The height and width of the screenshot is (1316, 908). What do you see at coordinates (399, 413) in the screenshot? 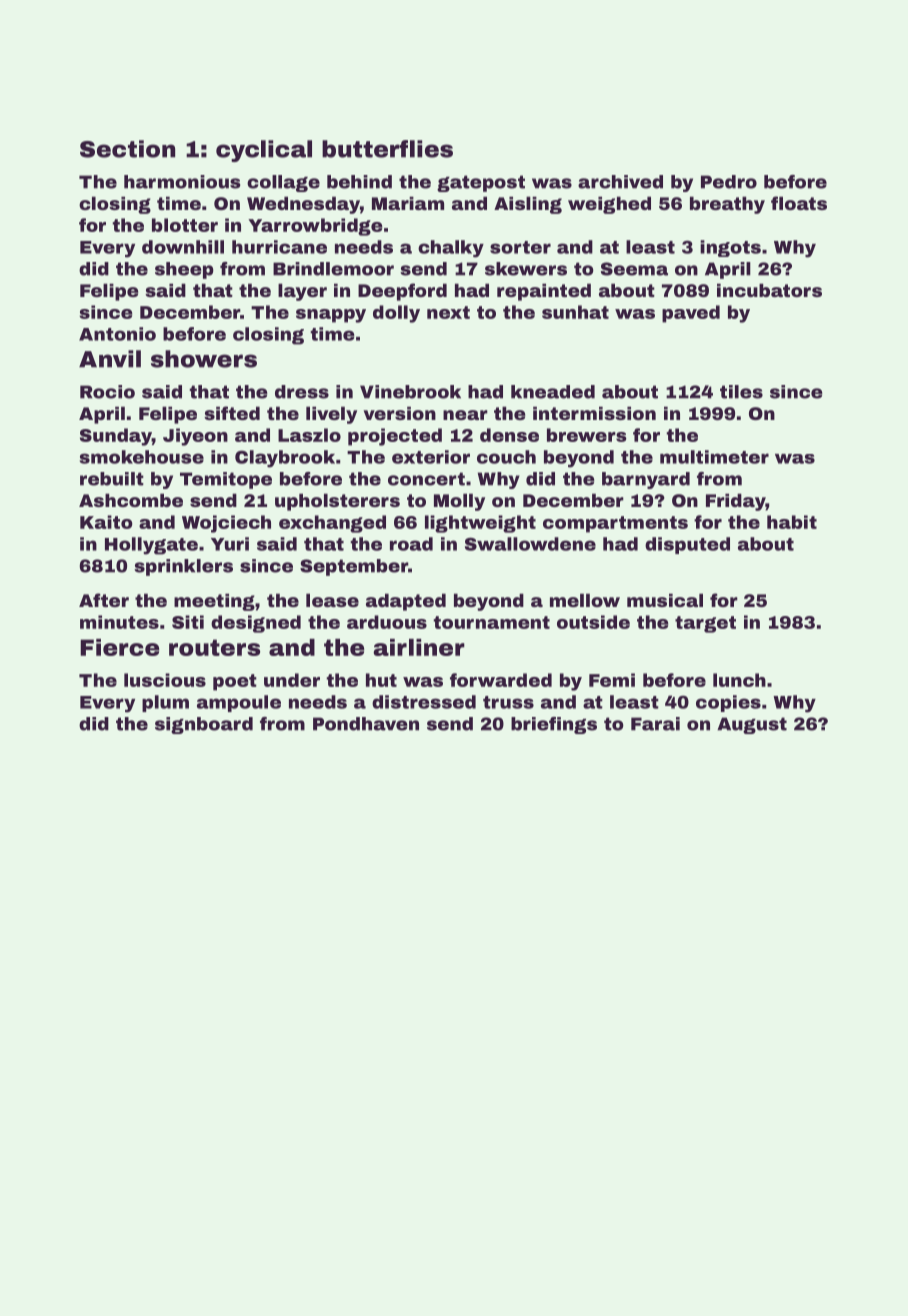
I see `version` at bounding box center [399, 413].
